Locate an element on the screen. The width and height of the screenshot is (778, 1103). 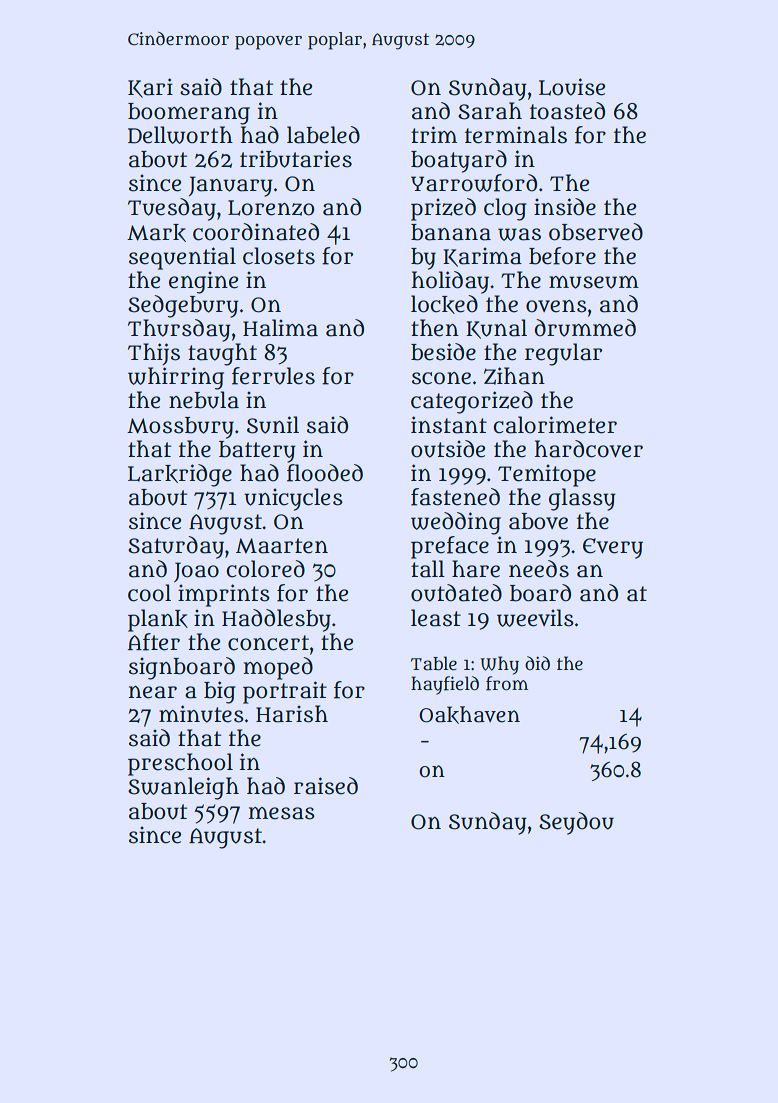
Louise is located at coordinates (572, 87).
